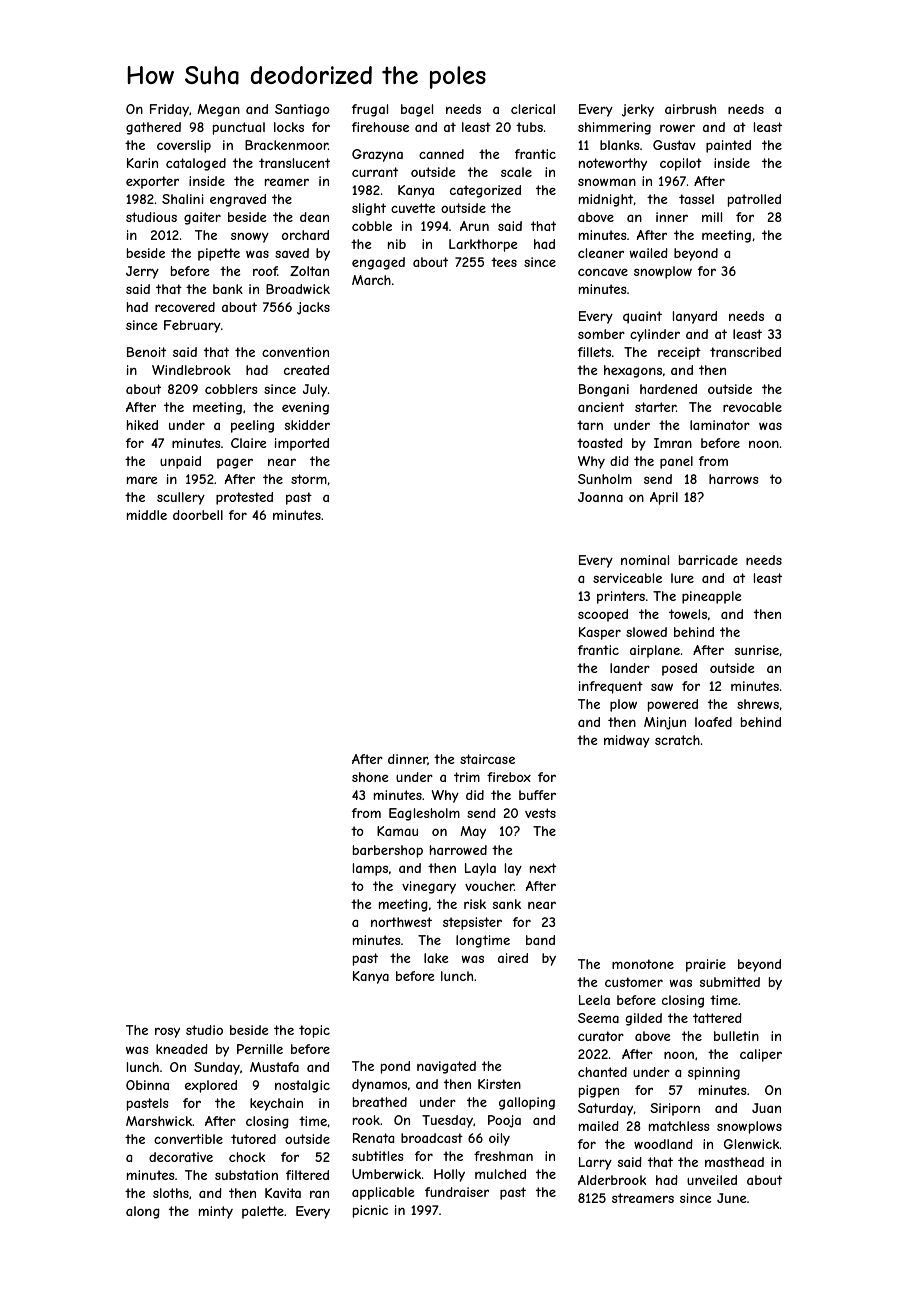  What do you see at coordinates (627, 578) in the screenshot?
I see `serviceable` at bounding box center [627, 578].
